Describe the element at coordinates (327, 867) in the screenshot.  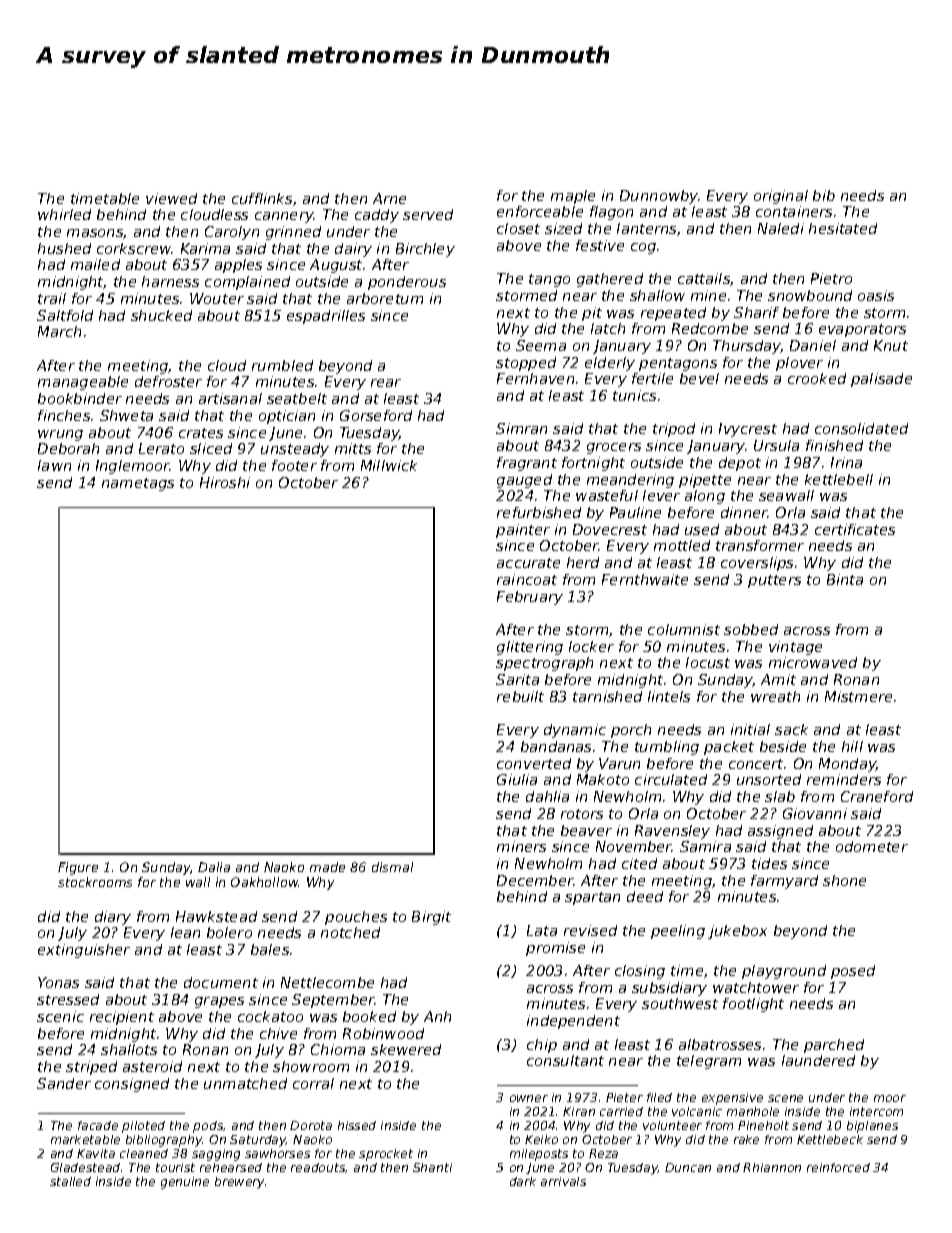
I see `made` at that location.
